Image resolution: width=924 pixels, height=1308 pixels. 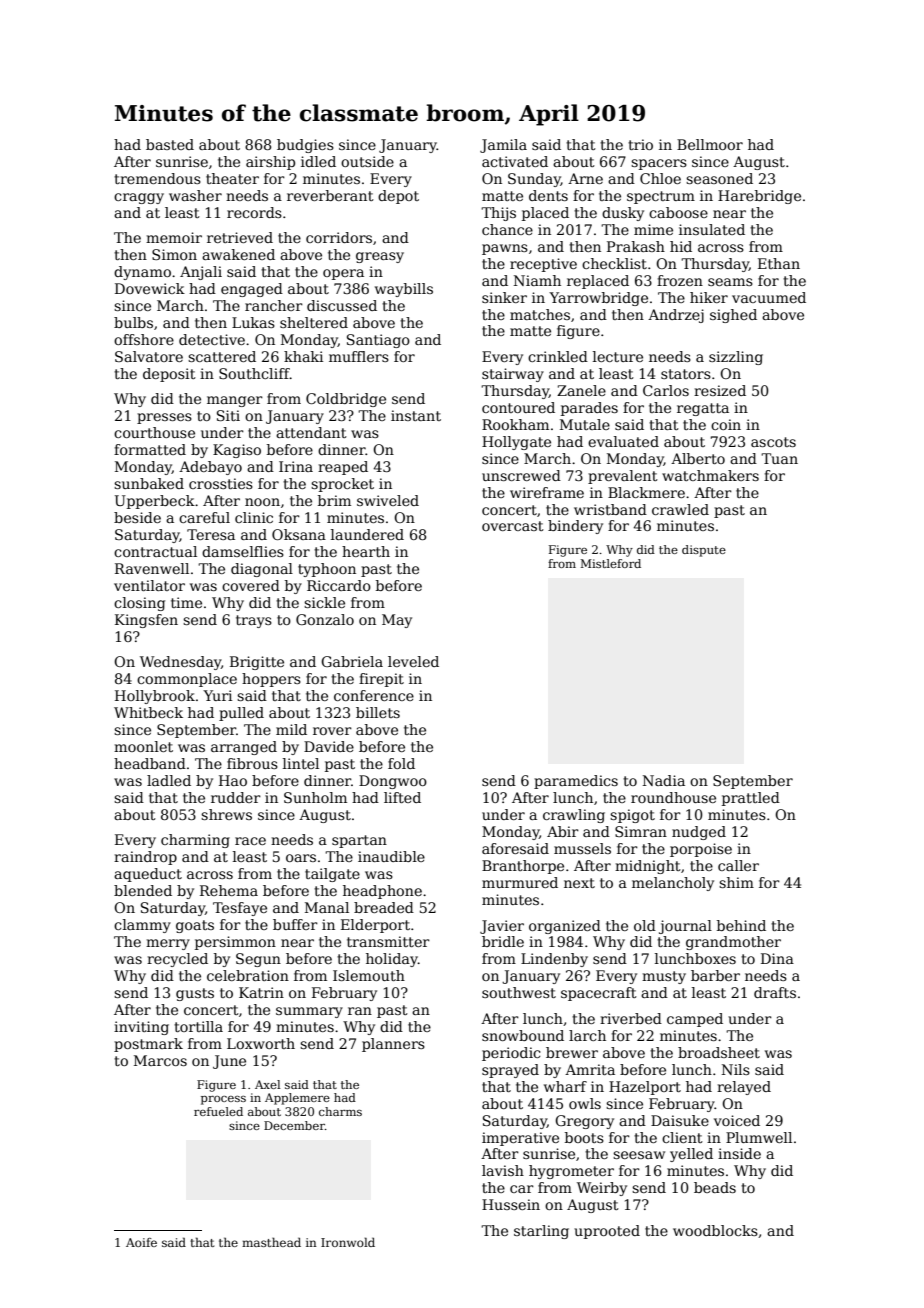 I want to click on dispute, so click(x=704, y=551).
